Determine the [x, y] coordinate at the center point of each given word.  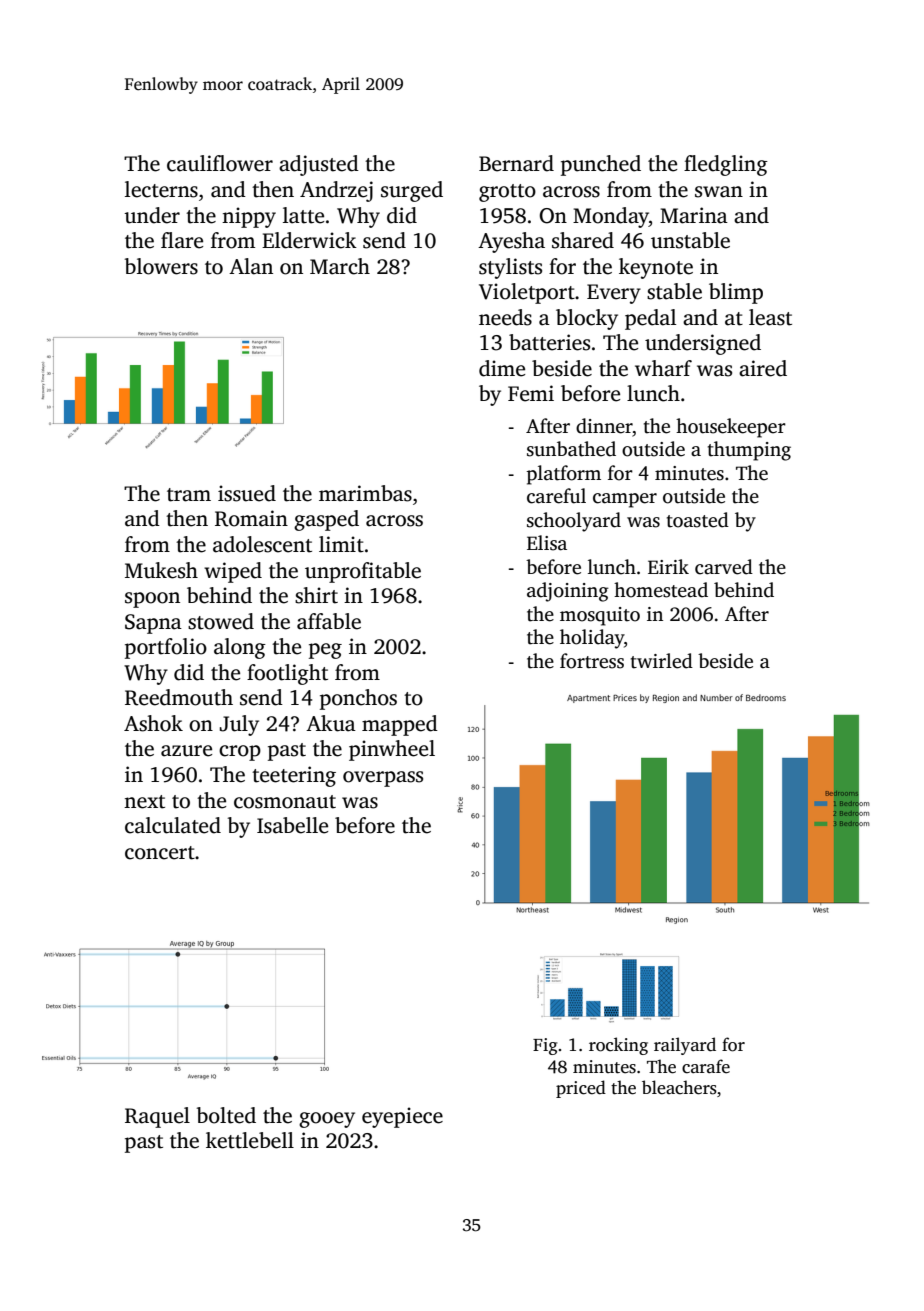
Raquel [157, 1117]
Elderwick [309, 240]
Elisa [547, 543]
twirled [662, 661]
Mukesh [161, 570]
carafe [706, 1066]
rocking [618, 1046]
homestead [661, 590]
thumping [749, 451]
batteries [549, 342]
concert [160, 853]
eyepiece [402, 1117]
